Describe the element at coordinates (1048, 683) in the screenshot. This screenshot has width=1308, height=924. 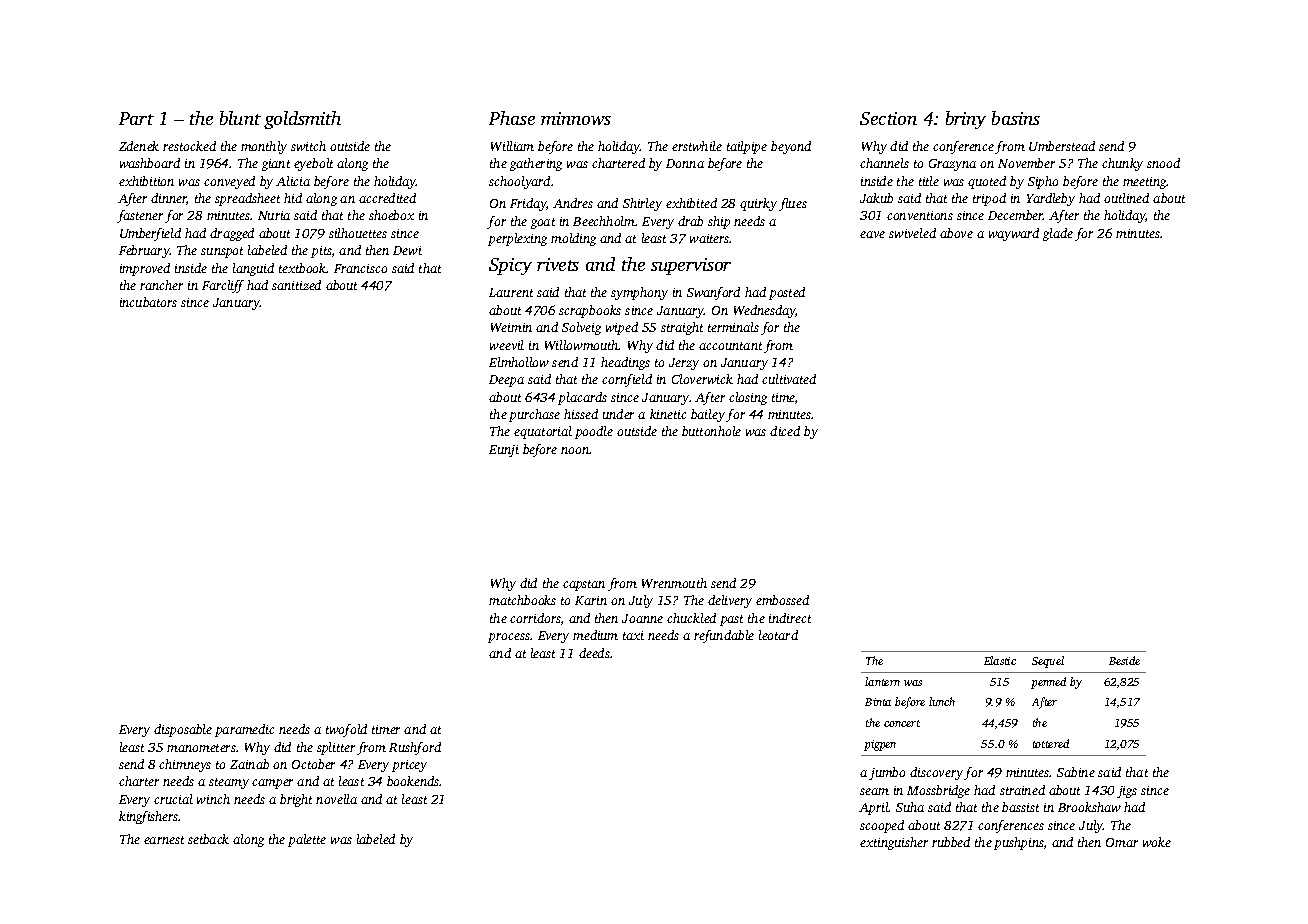
I see `penned` at that location.
